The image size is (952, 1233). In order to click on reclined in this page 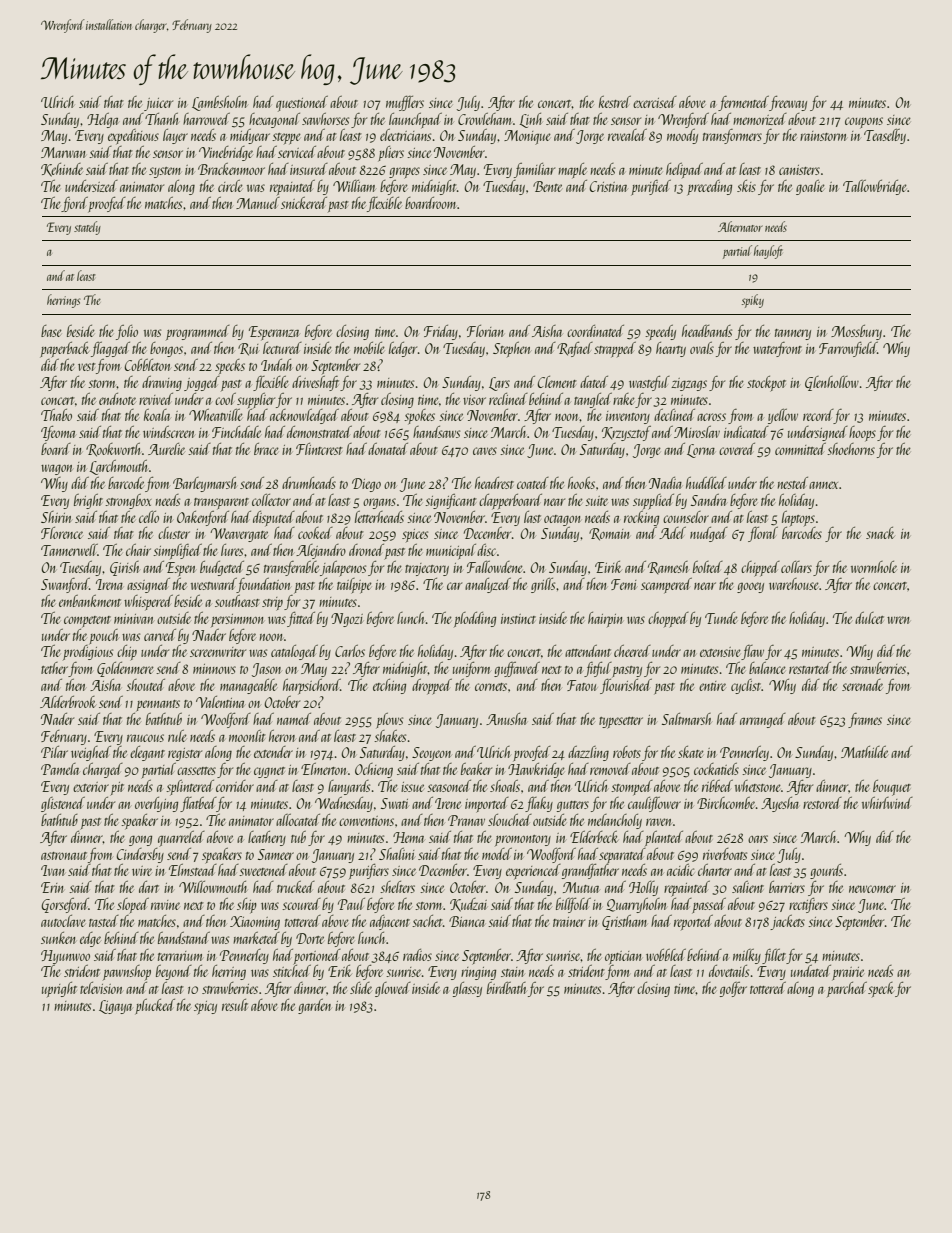, I will do `click(508, 399)`.
